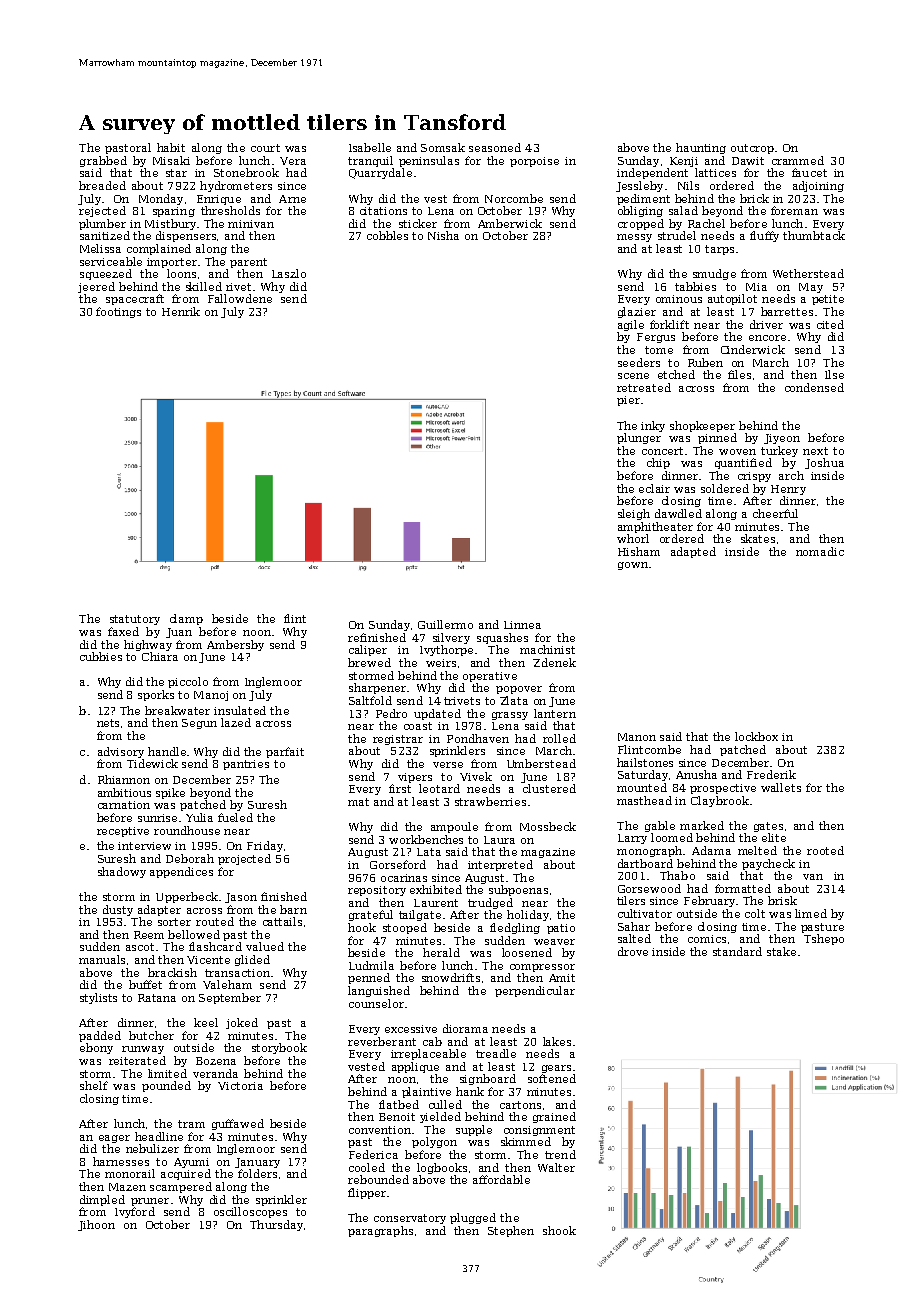 This image has width=924, height=1308. I want to click on clamp, so click(186, 619).
